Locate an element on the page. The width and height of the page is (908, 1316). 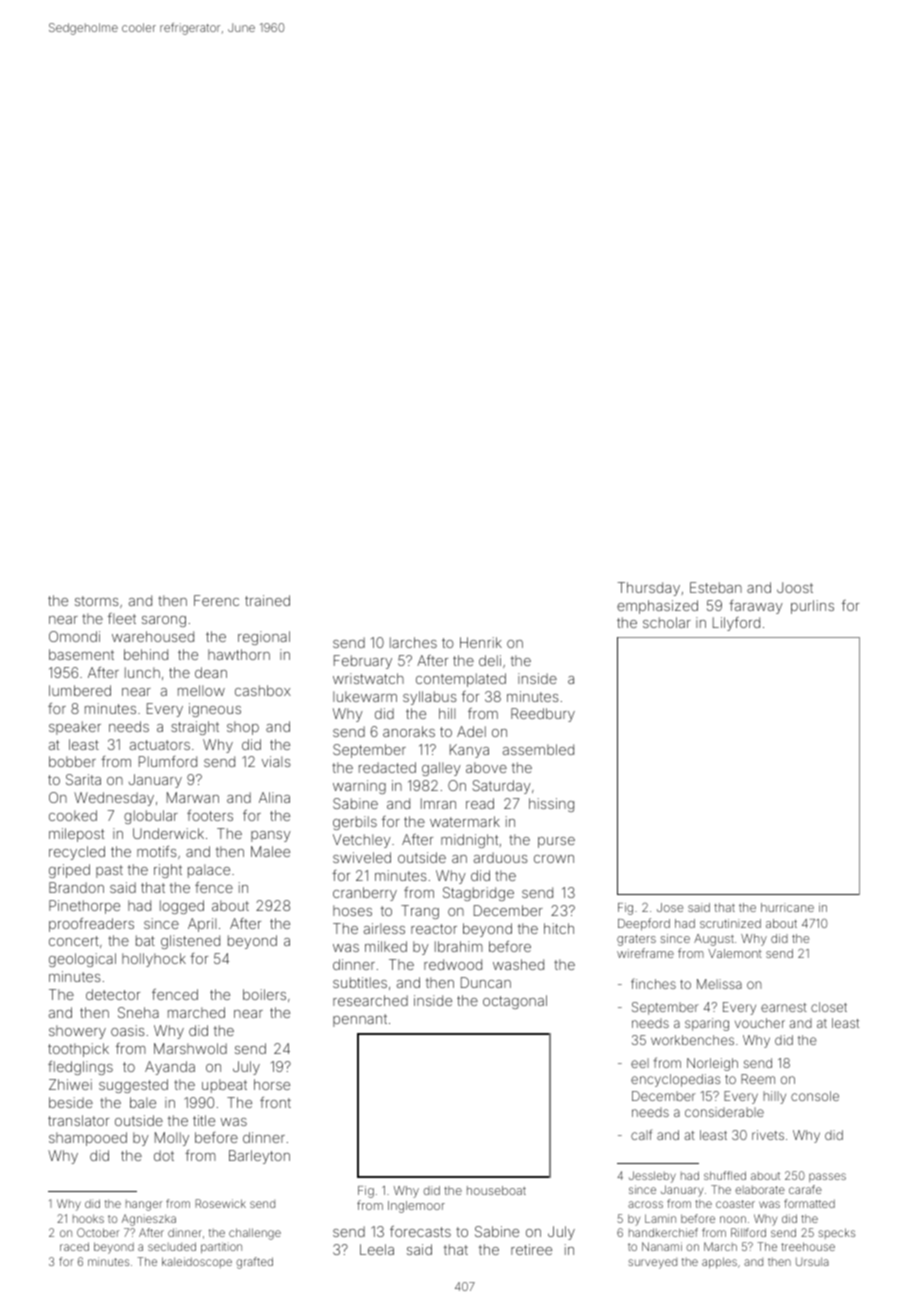
front is located at coordinates (275, 1102).
